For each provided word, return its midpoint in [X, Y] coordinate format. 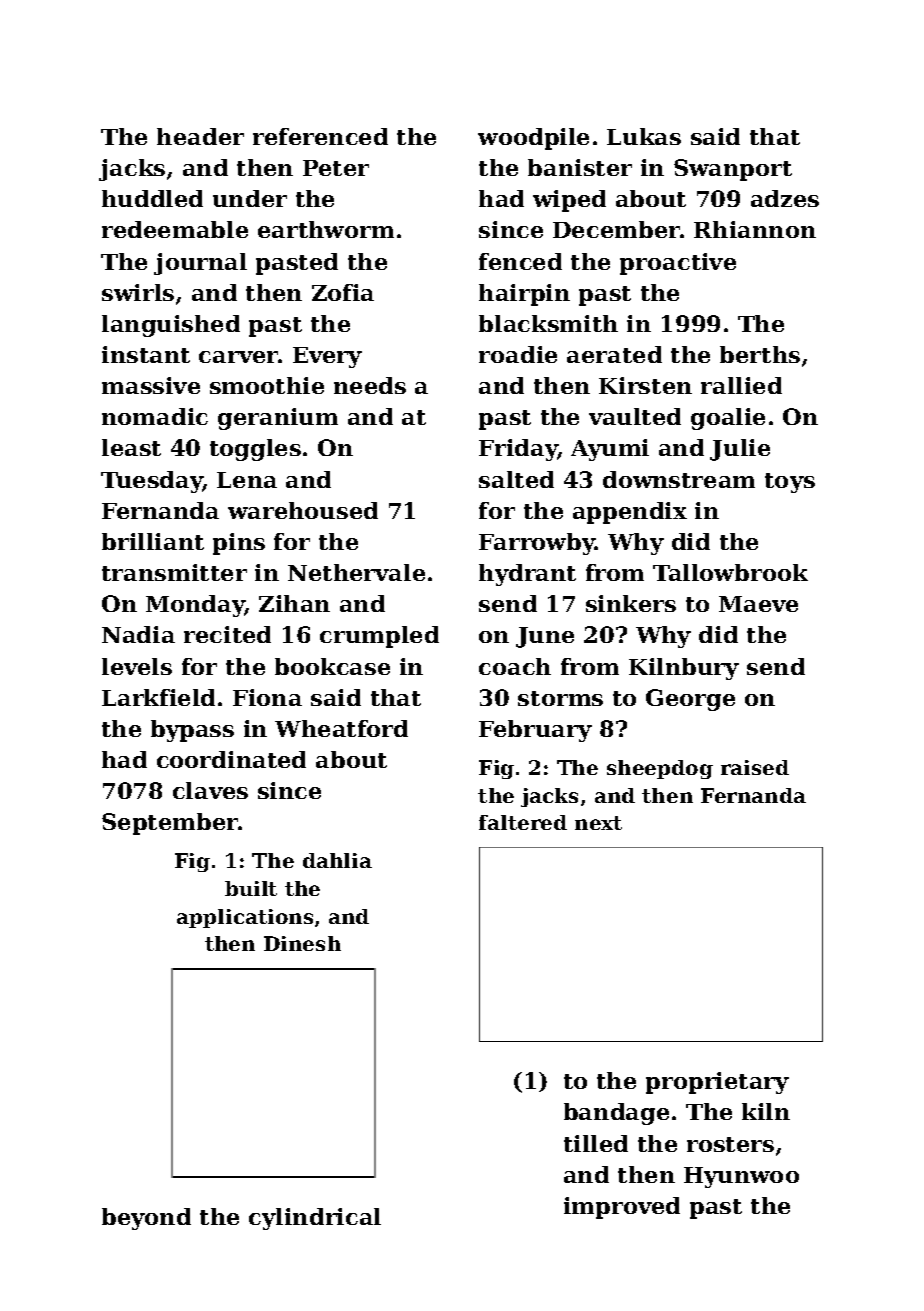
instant [146, 354]
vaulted [635, 416]
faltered [523, 822]
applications [245, 918]
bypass [192, 731]
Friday [518, 450]
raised [755, 767]
